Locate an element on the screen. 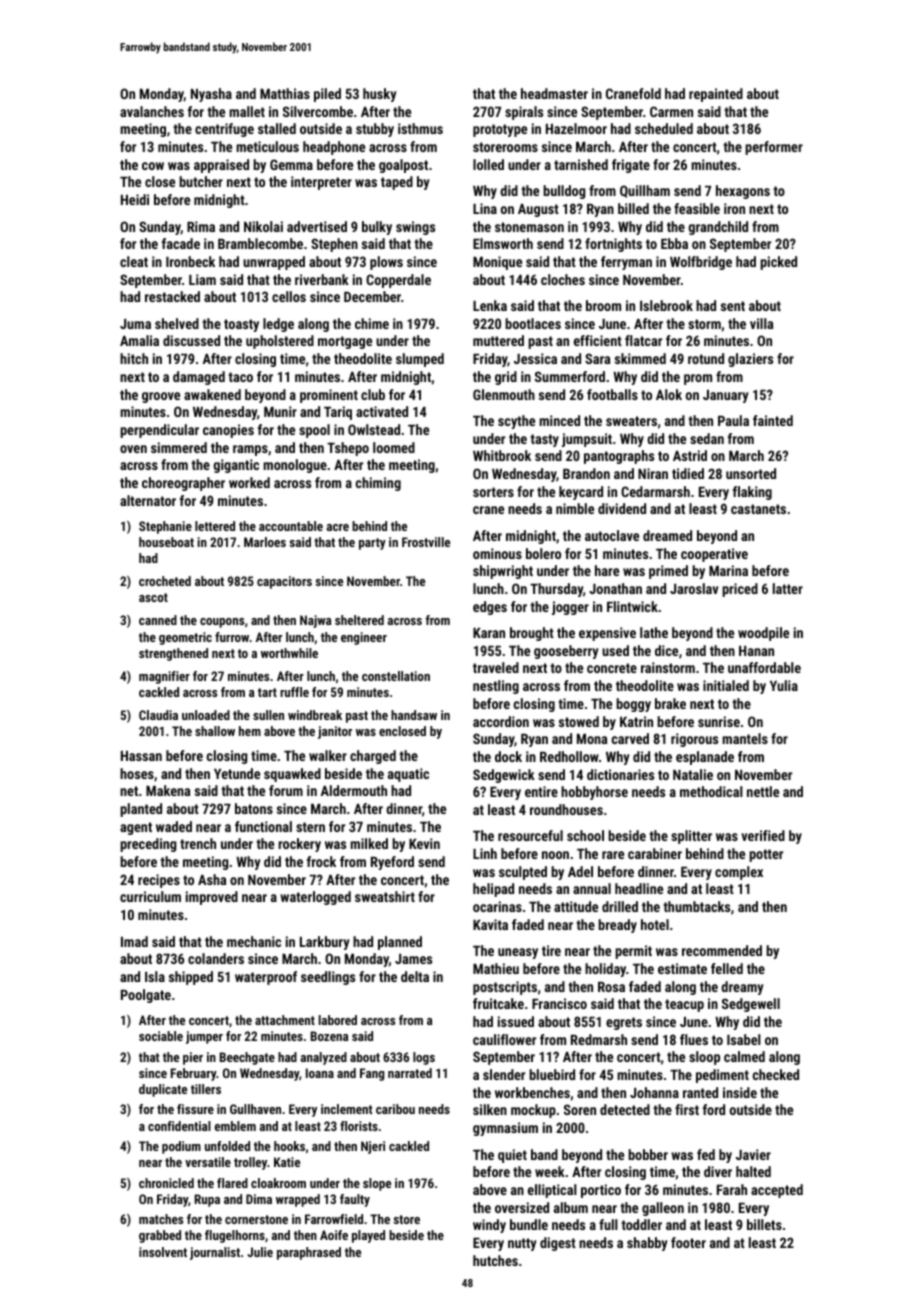 This screenshot has height=1308, width=924. halted is located at coordinates (753, 1171).
